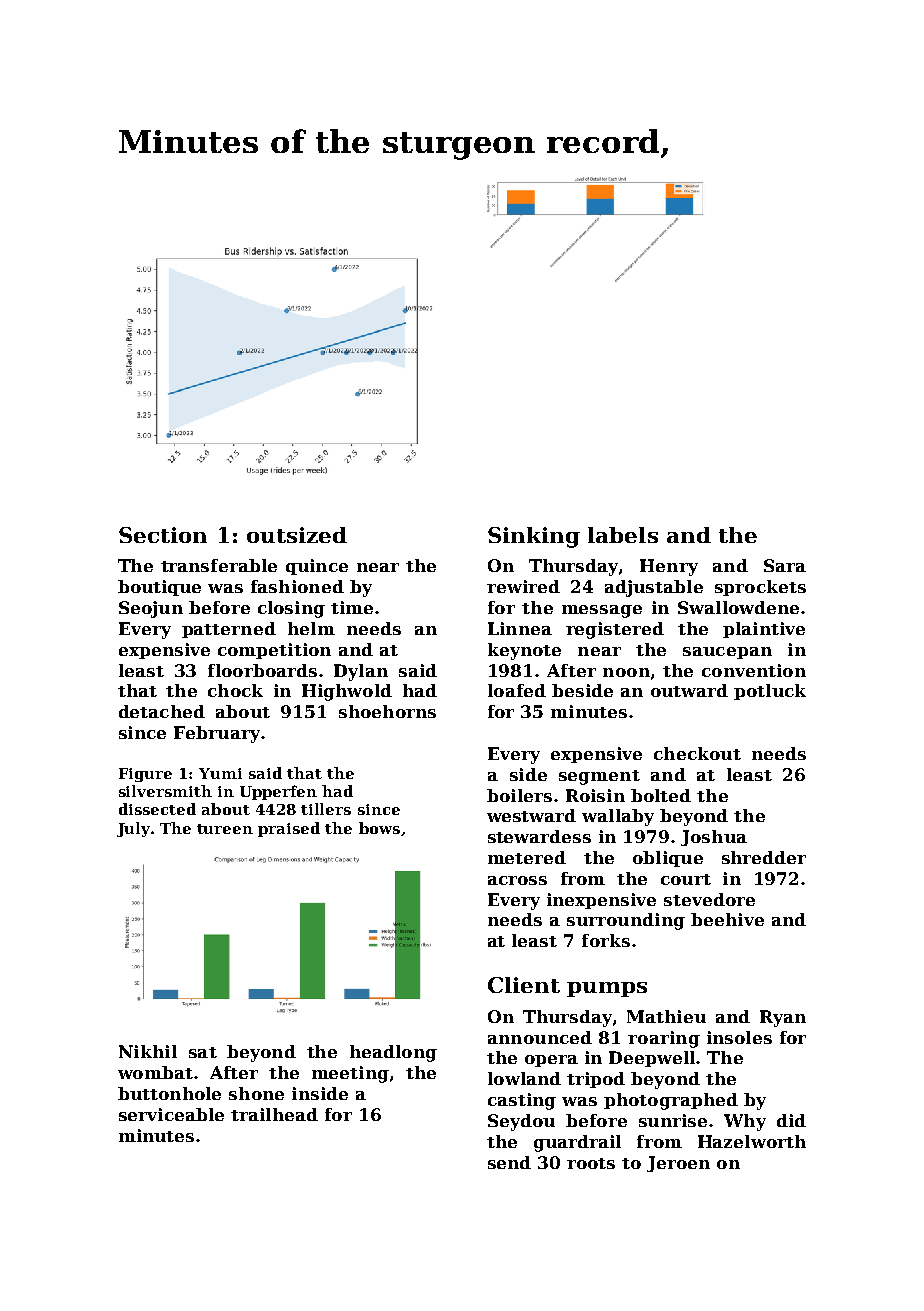 This screenshot has height=1311, width=924. Describe the element at coordinates (534, 537) in the screenshot. I see `Sinking` at that location.
